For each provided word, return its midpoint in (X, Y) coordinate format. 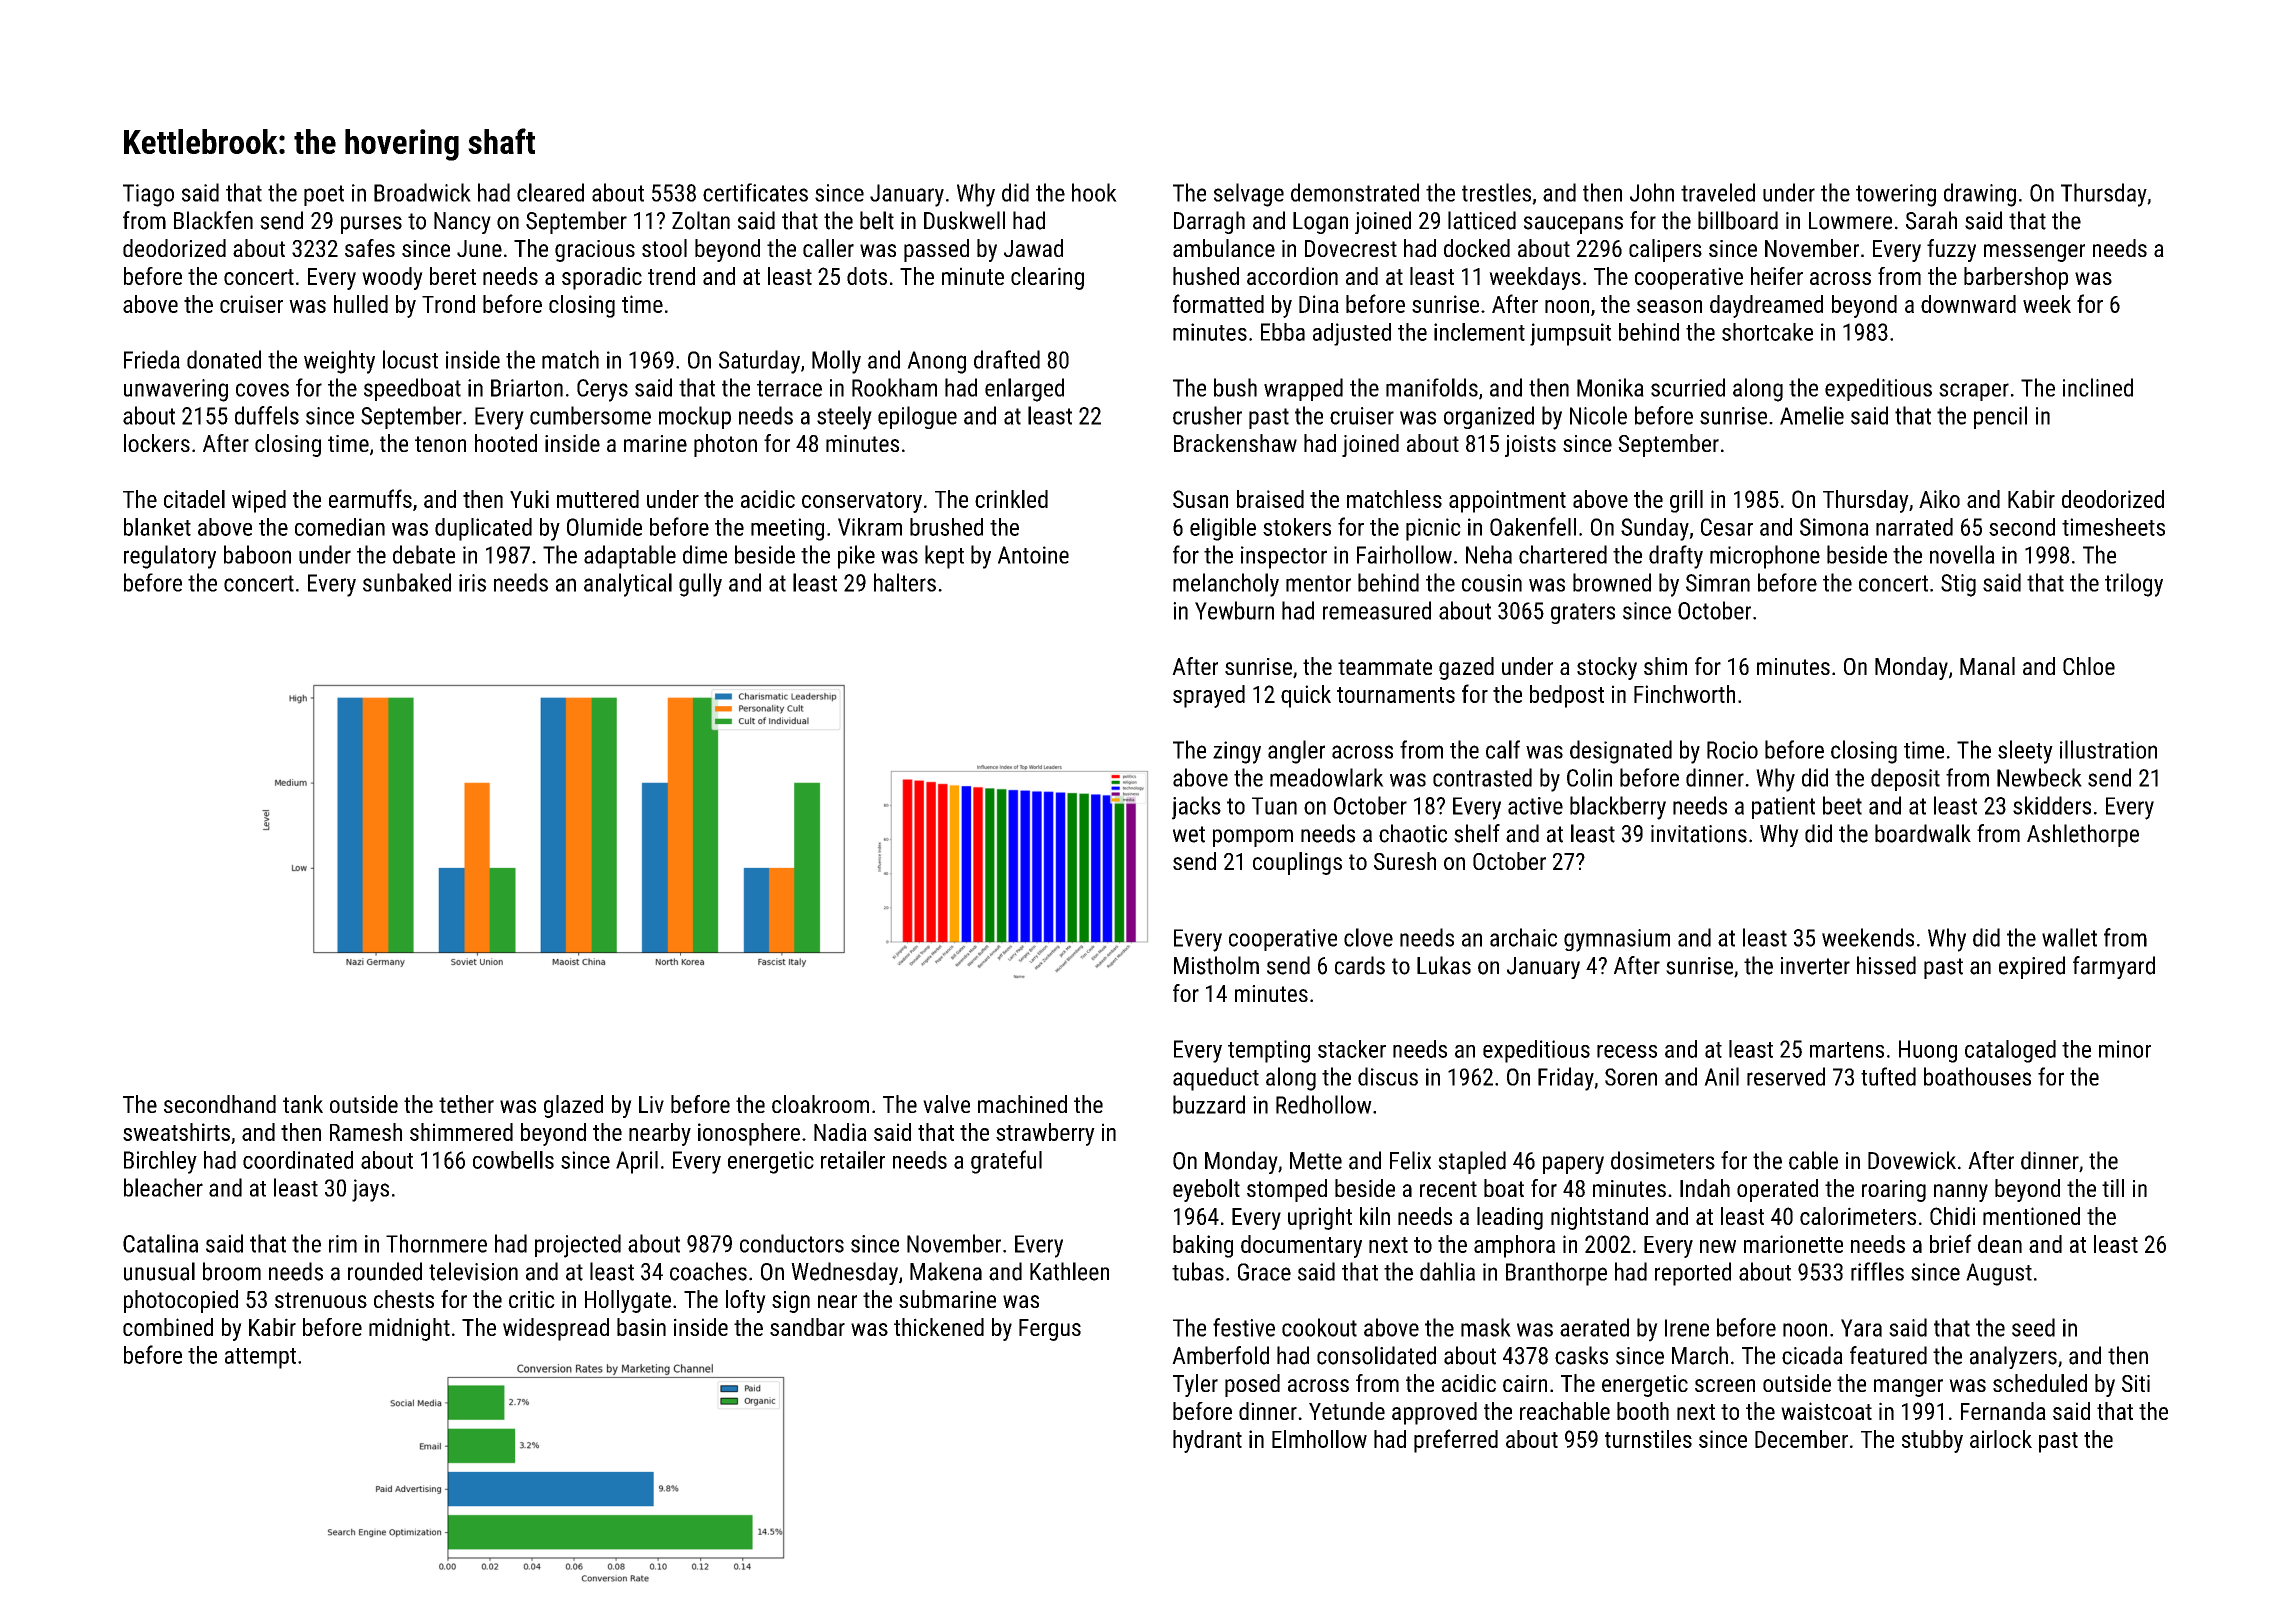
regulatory (170, 557)
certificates (755, 192)
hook (1094, 192)
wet (1189, 834)
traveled (1718, 192)
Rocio (1732, 750)
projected (578, 1246)
